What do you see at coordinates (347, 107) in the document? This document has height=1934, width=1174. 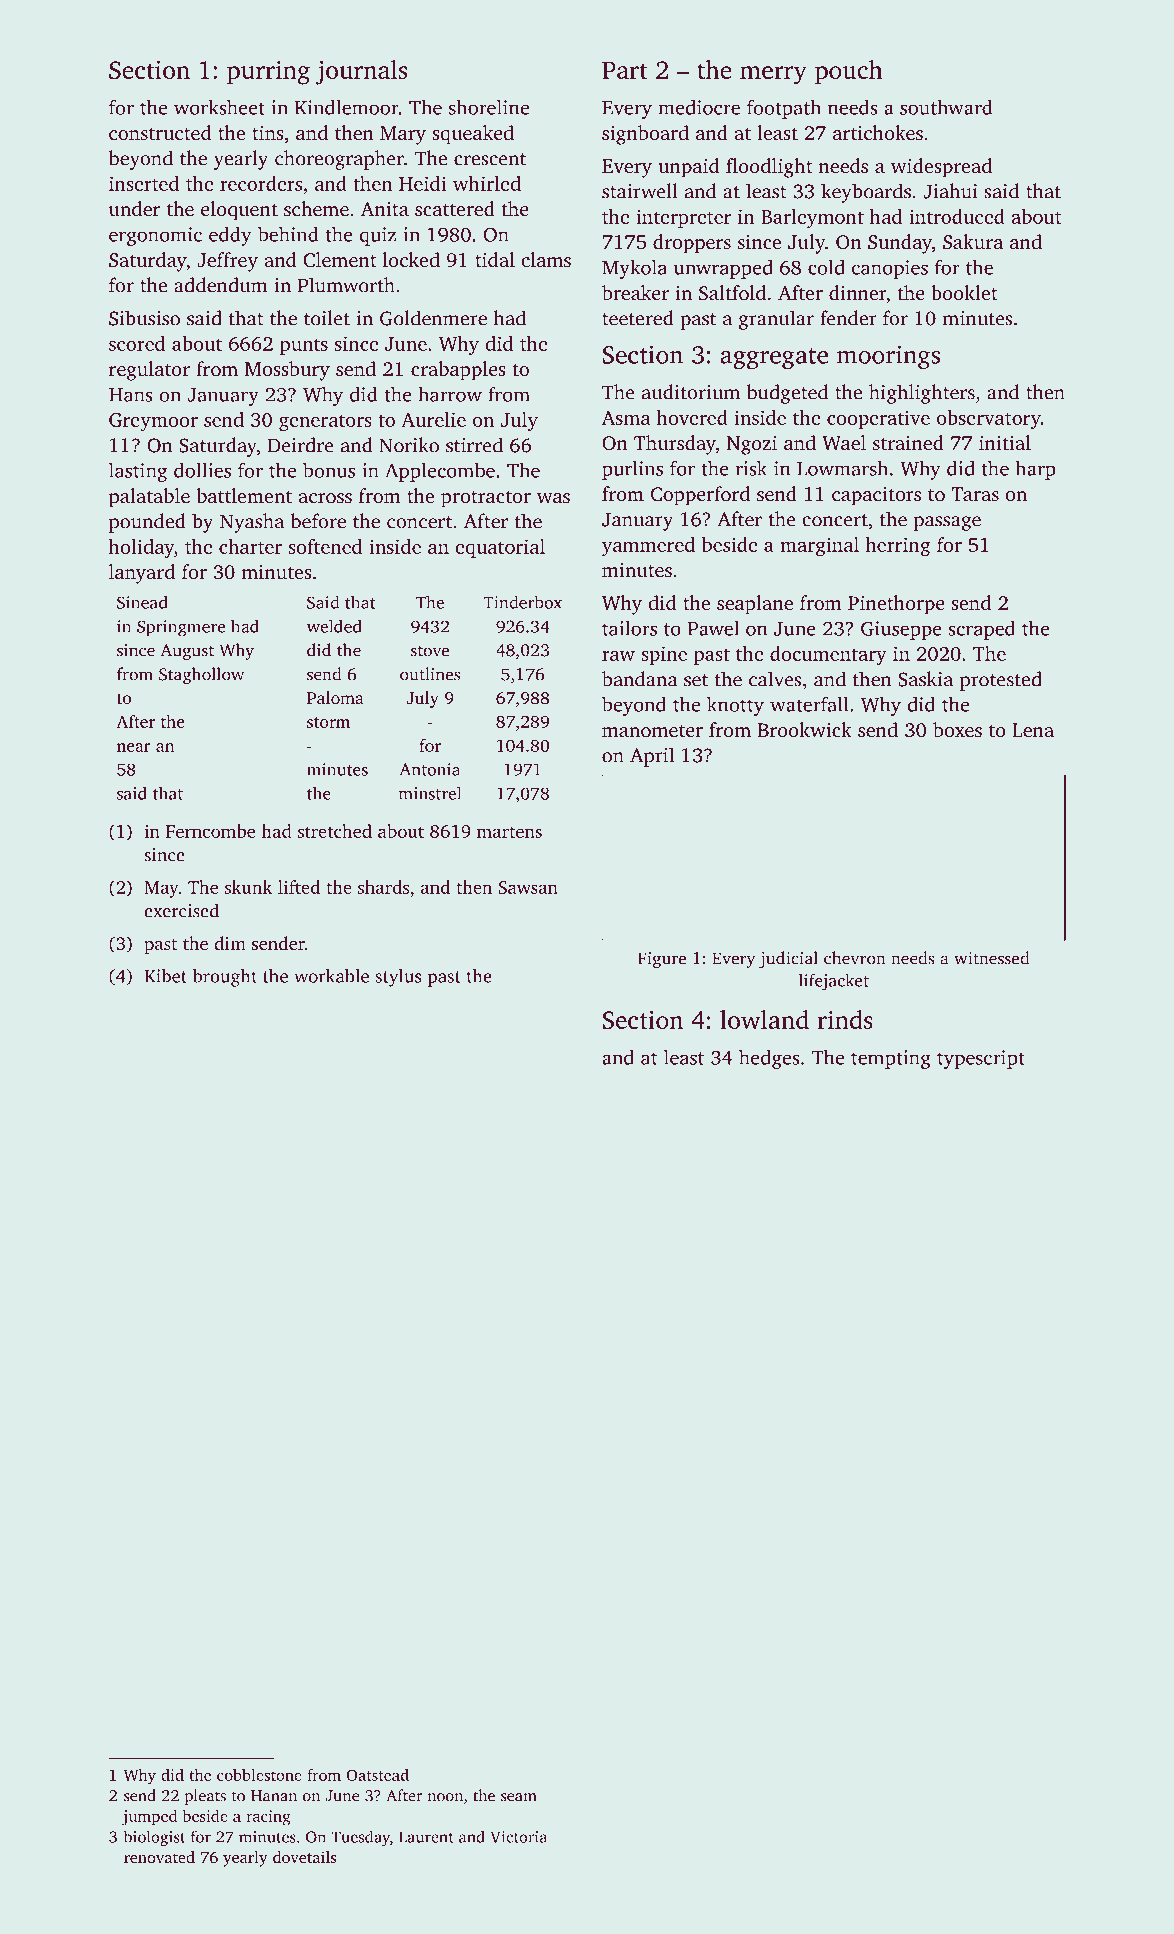 I see `Kindlemoor` at bounding box center [347, 107].
